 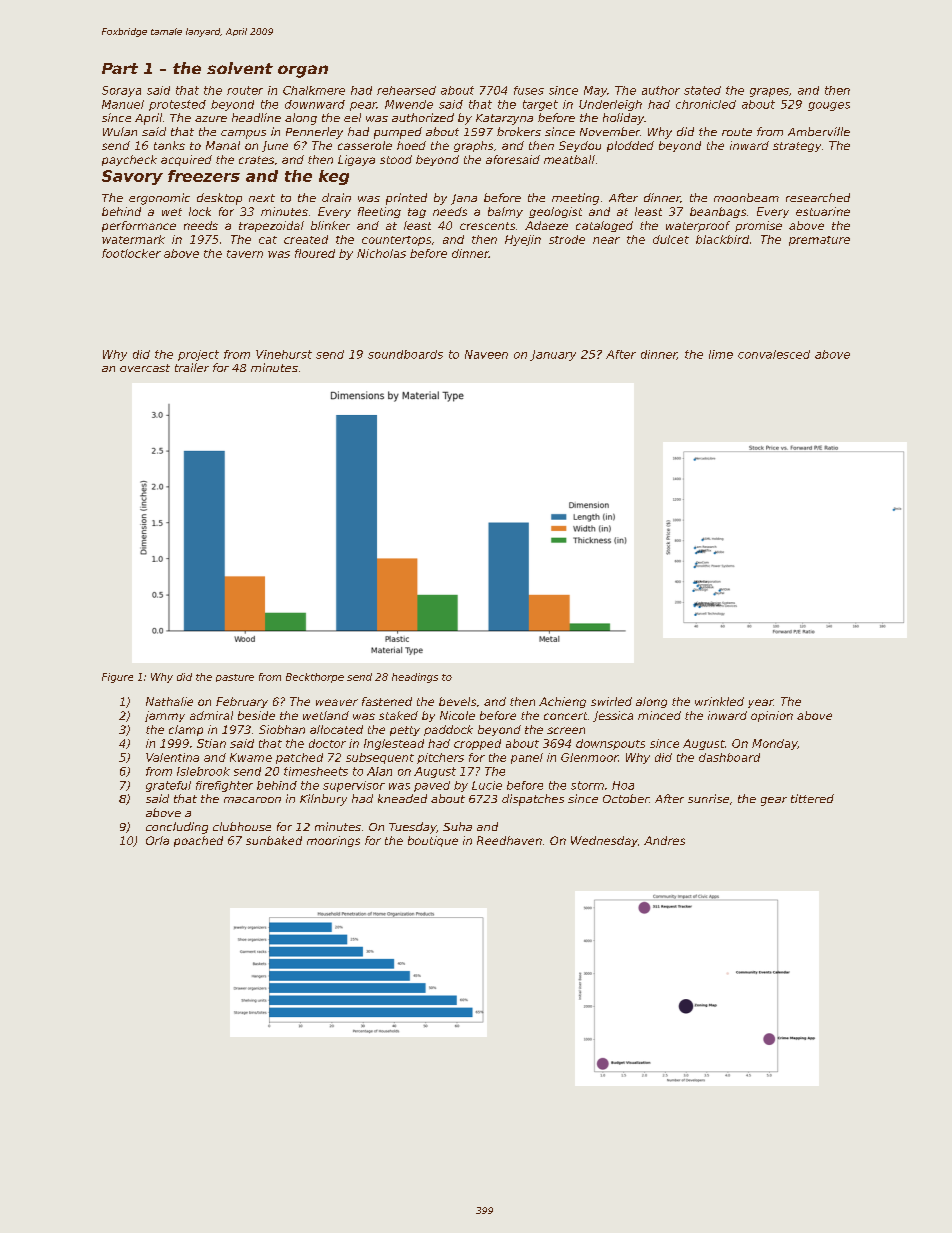 I want to click on moonbeam, so click(x=746, y=197).
